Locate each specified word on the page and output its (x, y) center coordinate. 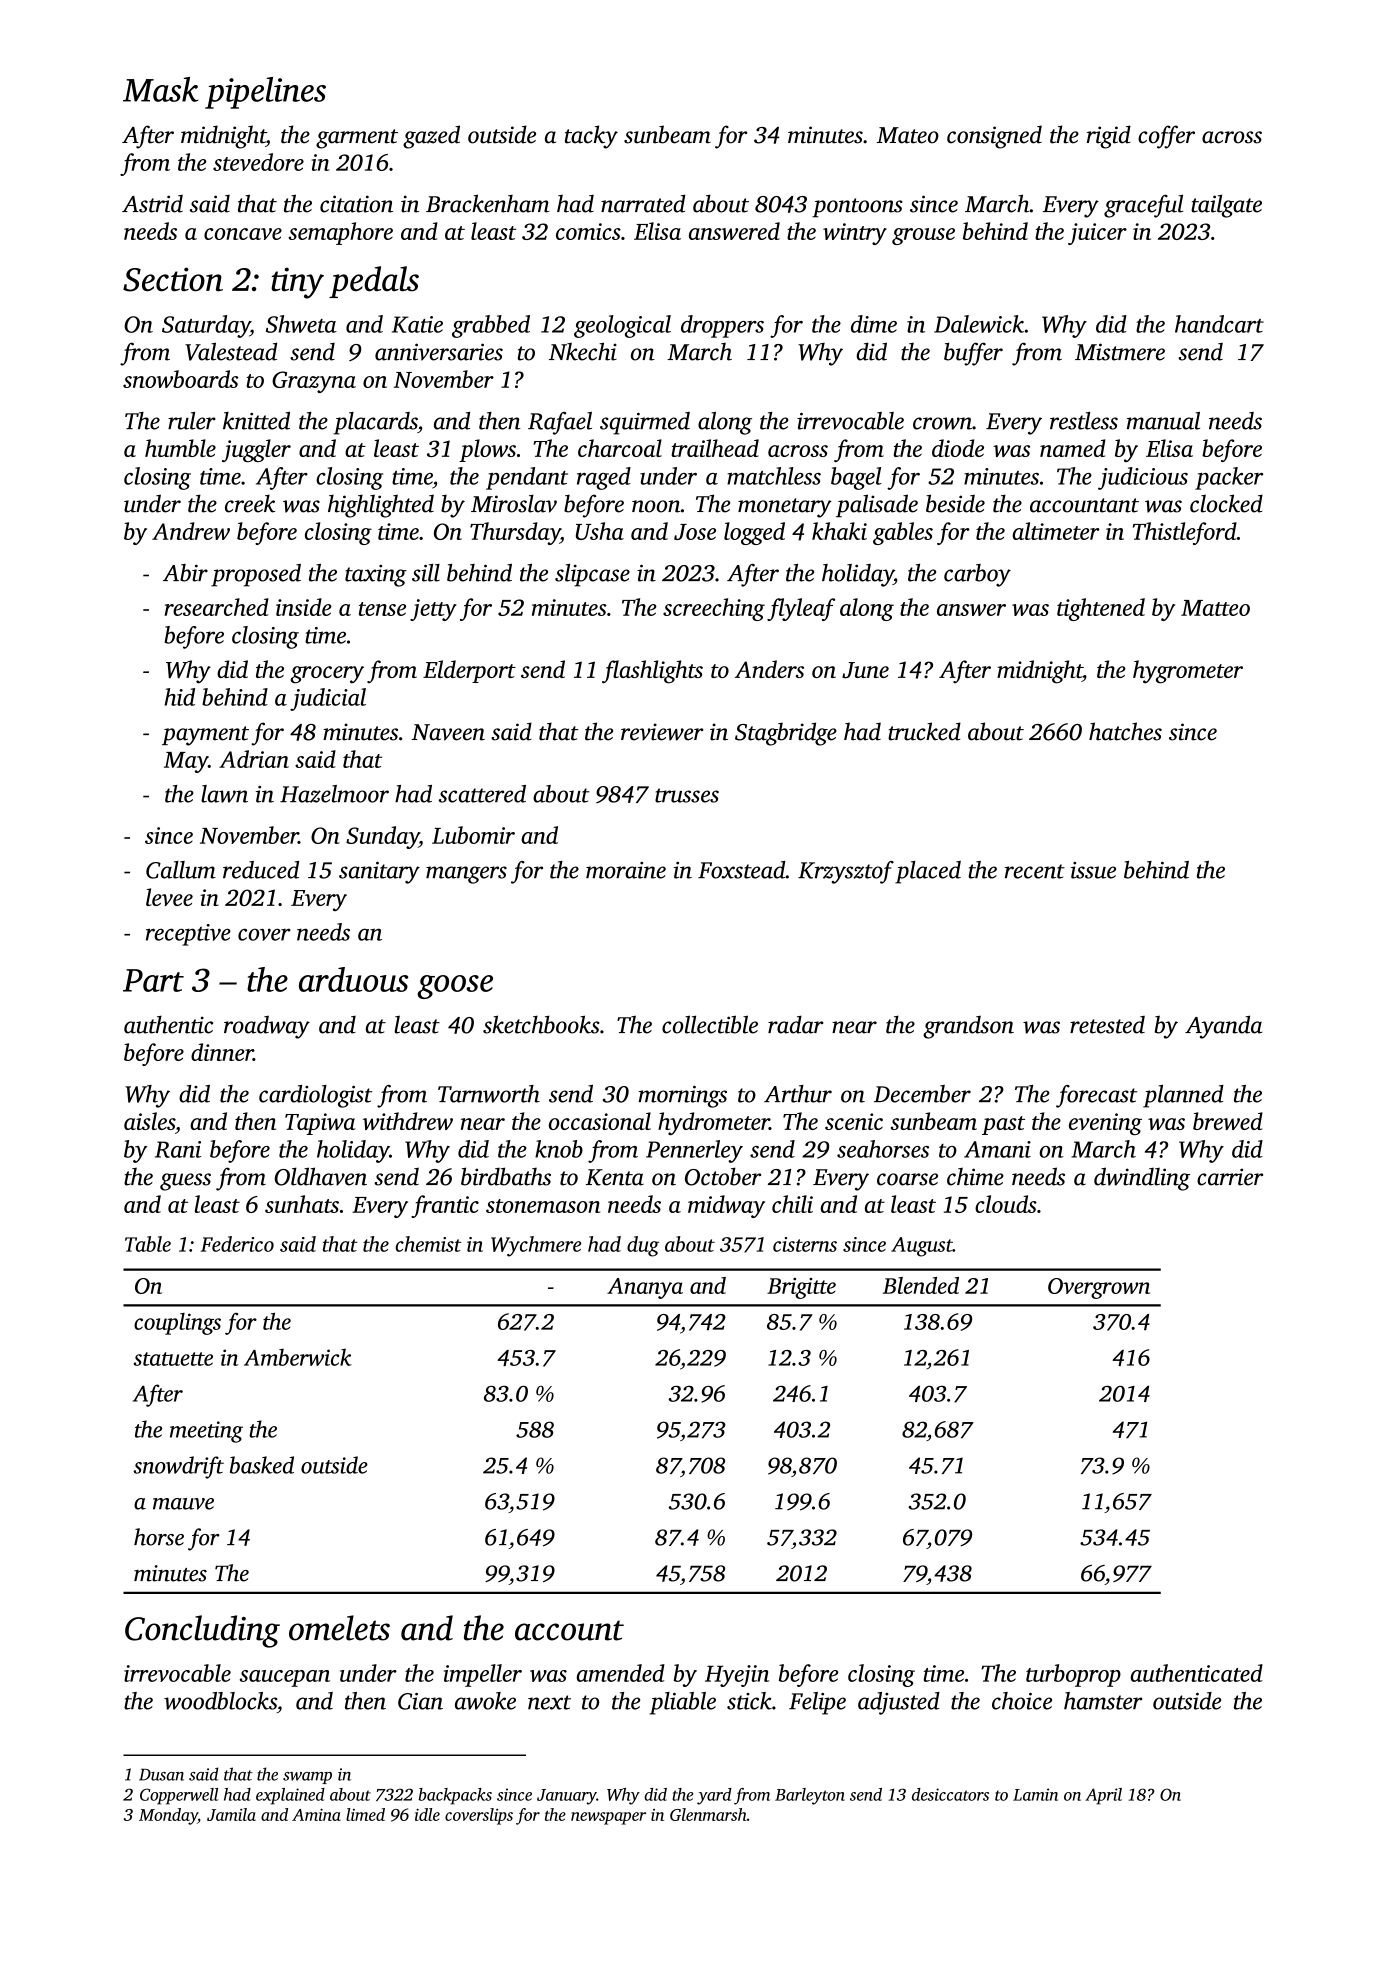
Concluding (202, 1631)
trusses (687, 795)
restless (1084, 421)
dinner (222, 1052)
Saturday (206, 326)
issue (1093, 870)
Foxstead (742, 870)
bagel (856, 478)
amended (621, 1673)
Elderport (469, 671)
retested (1107, 1025)
